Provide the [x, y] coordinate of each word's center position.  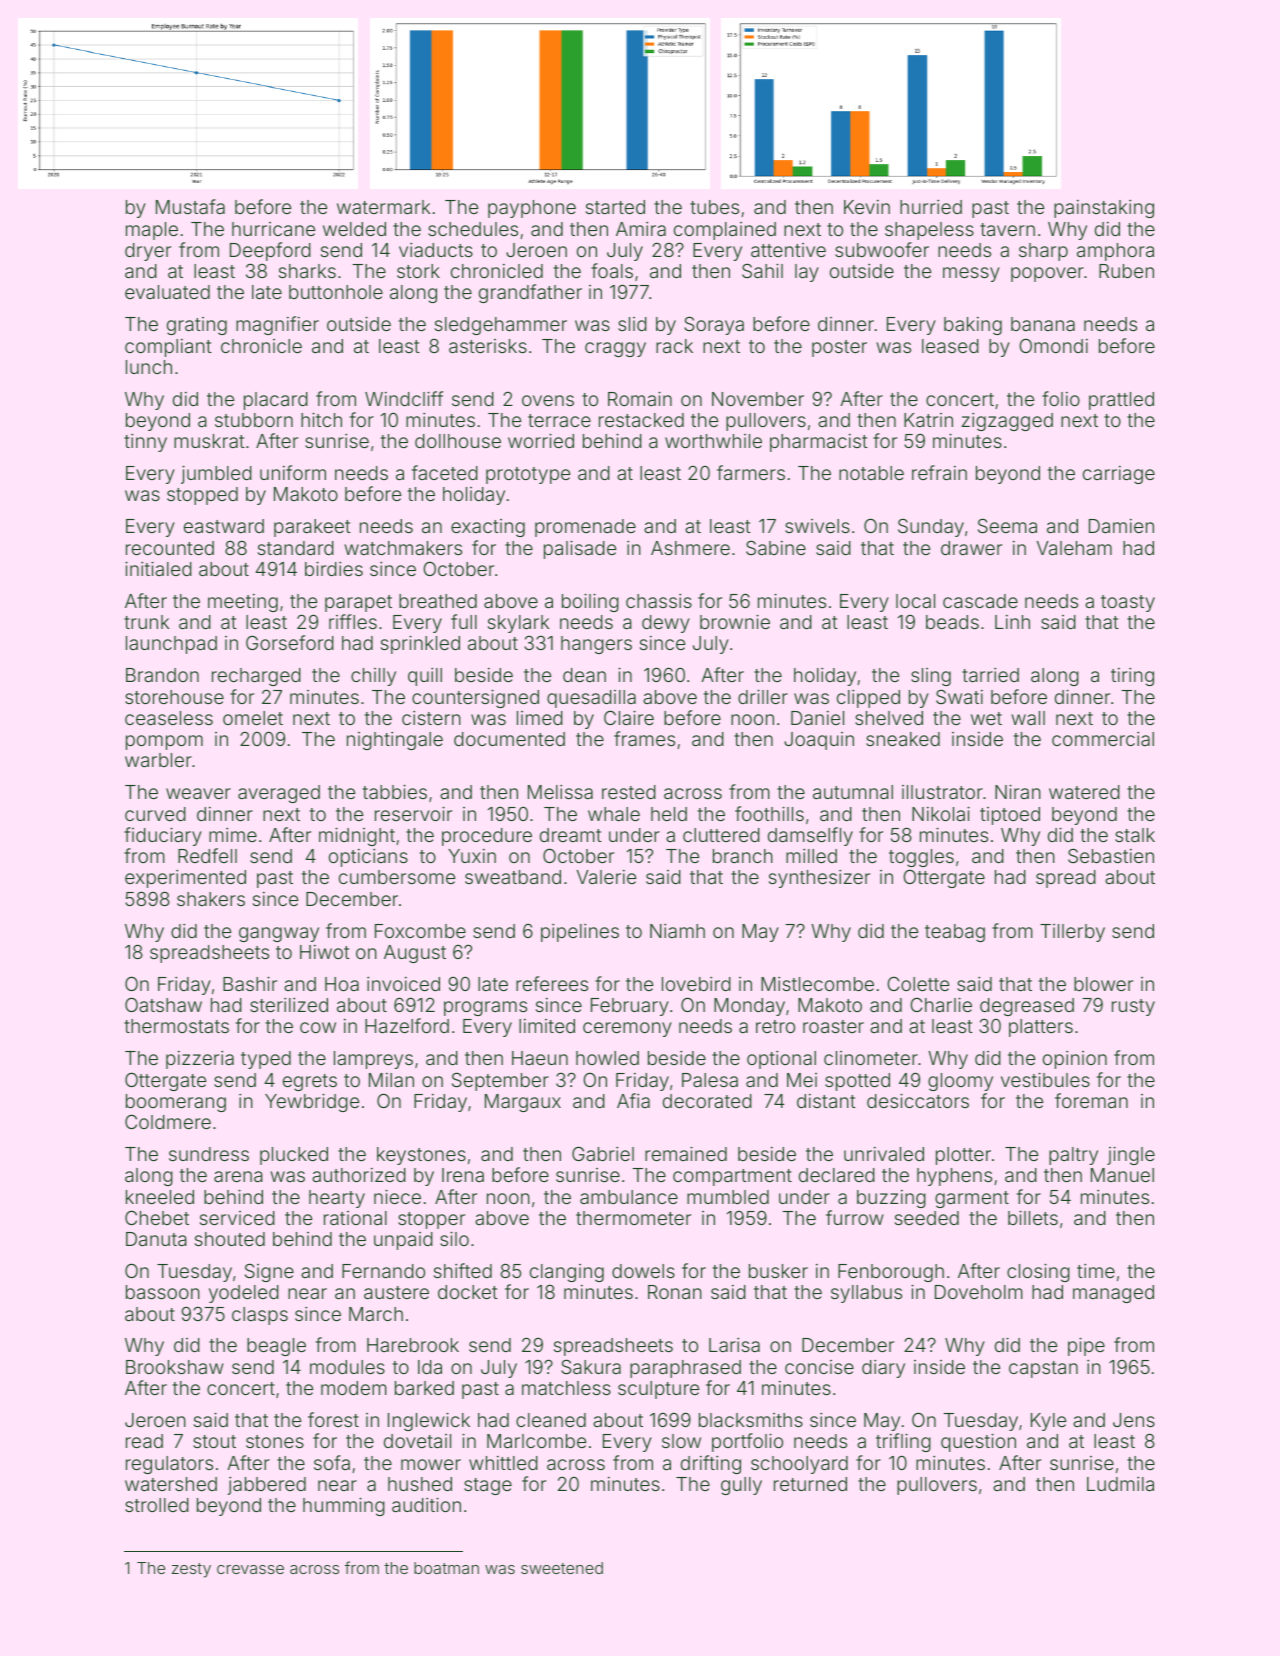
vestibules [1045, 1079]
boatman [446, 1568]
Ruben [1126, 271]
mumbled [728, 1197]
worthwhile [713, 441]
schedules [473, 229]
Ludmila [1120, 1484]
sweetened [562, 1568]
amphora [1115, 252]
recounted [170, 548]
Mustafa [190, 206]
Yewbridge [312, 1102]
